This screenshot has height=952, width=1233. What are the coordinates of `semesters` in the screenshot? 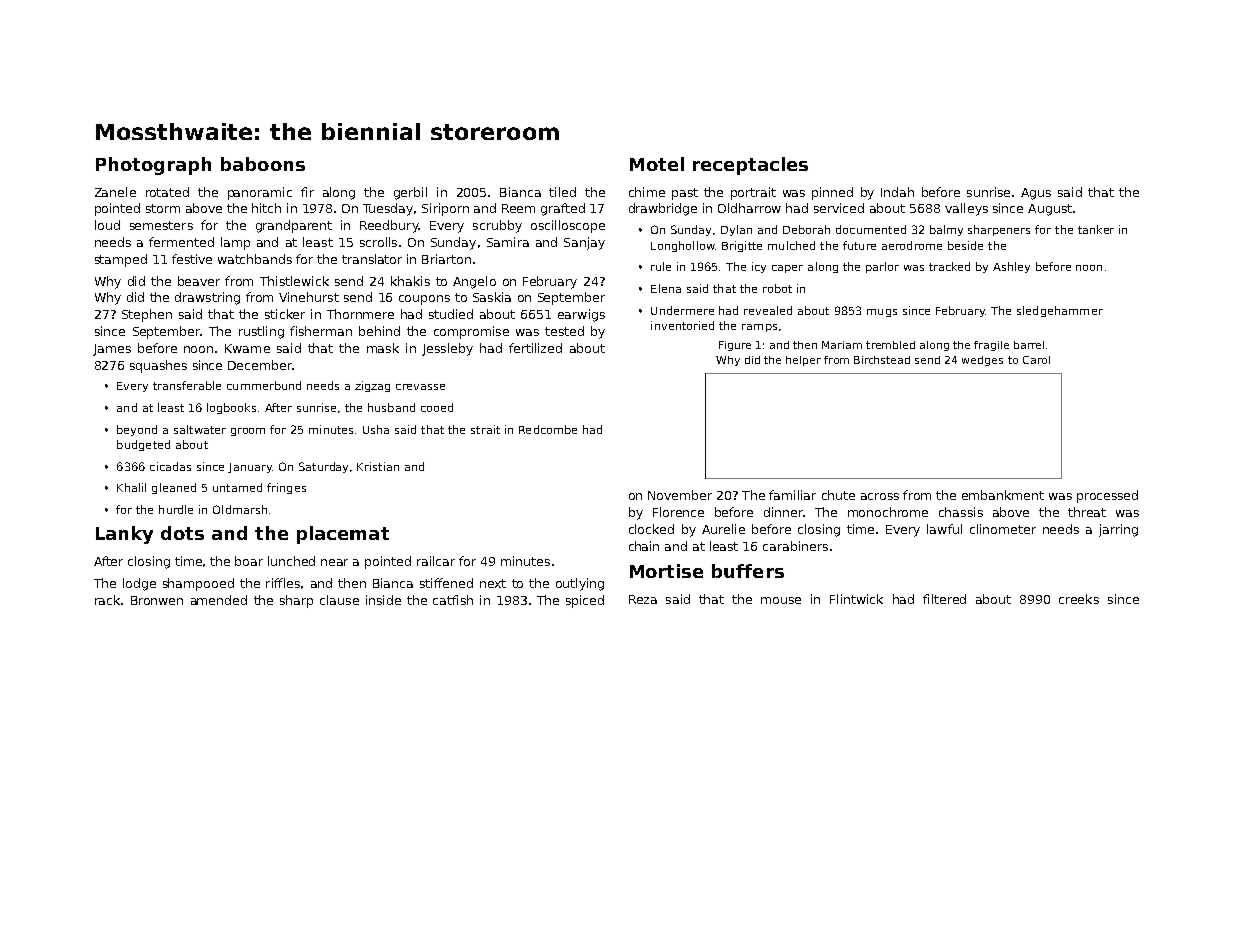 It's located at (161, 225).
